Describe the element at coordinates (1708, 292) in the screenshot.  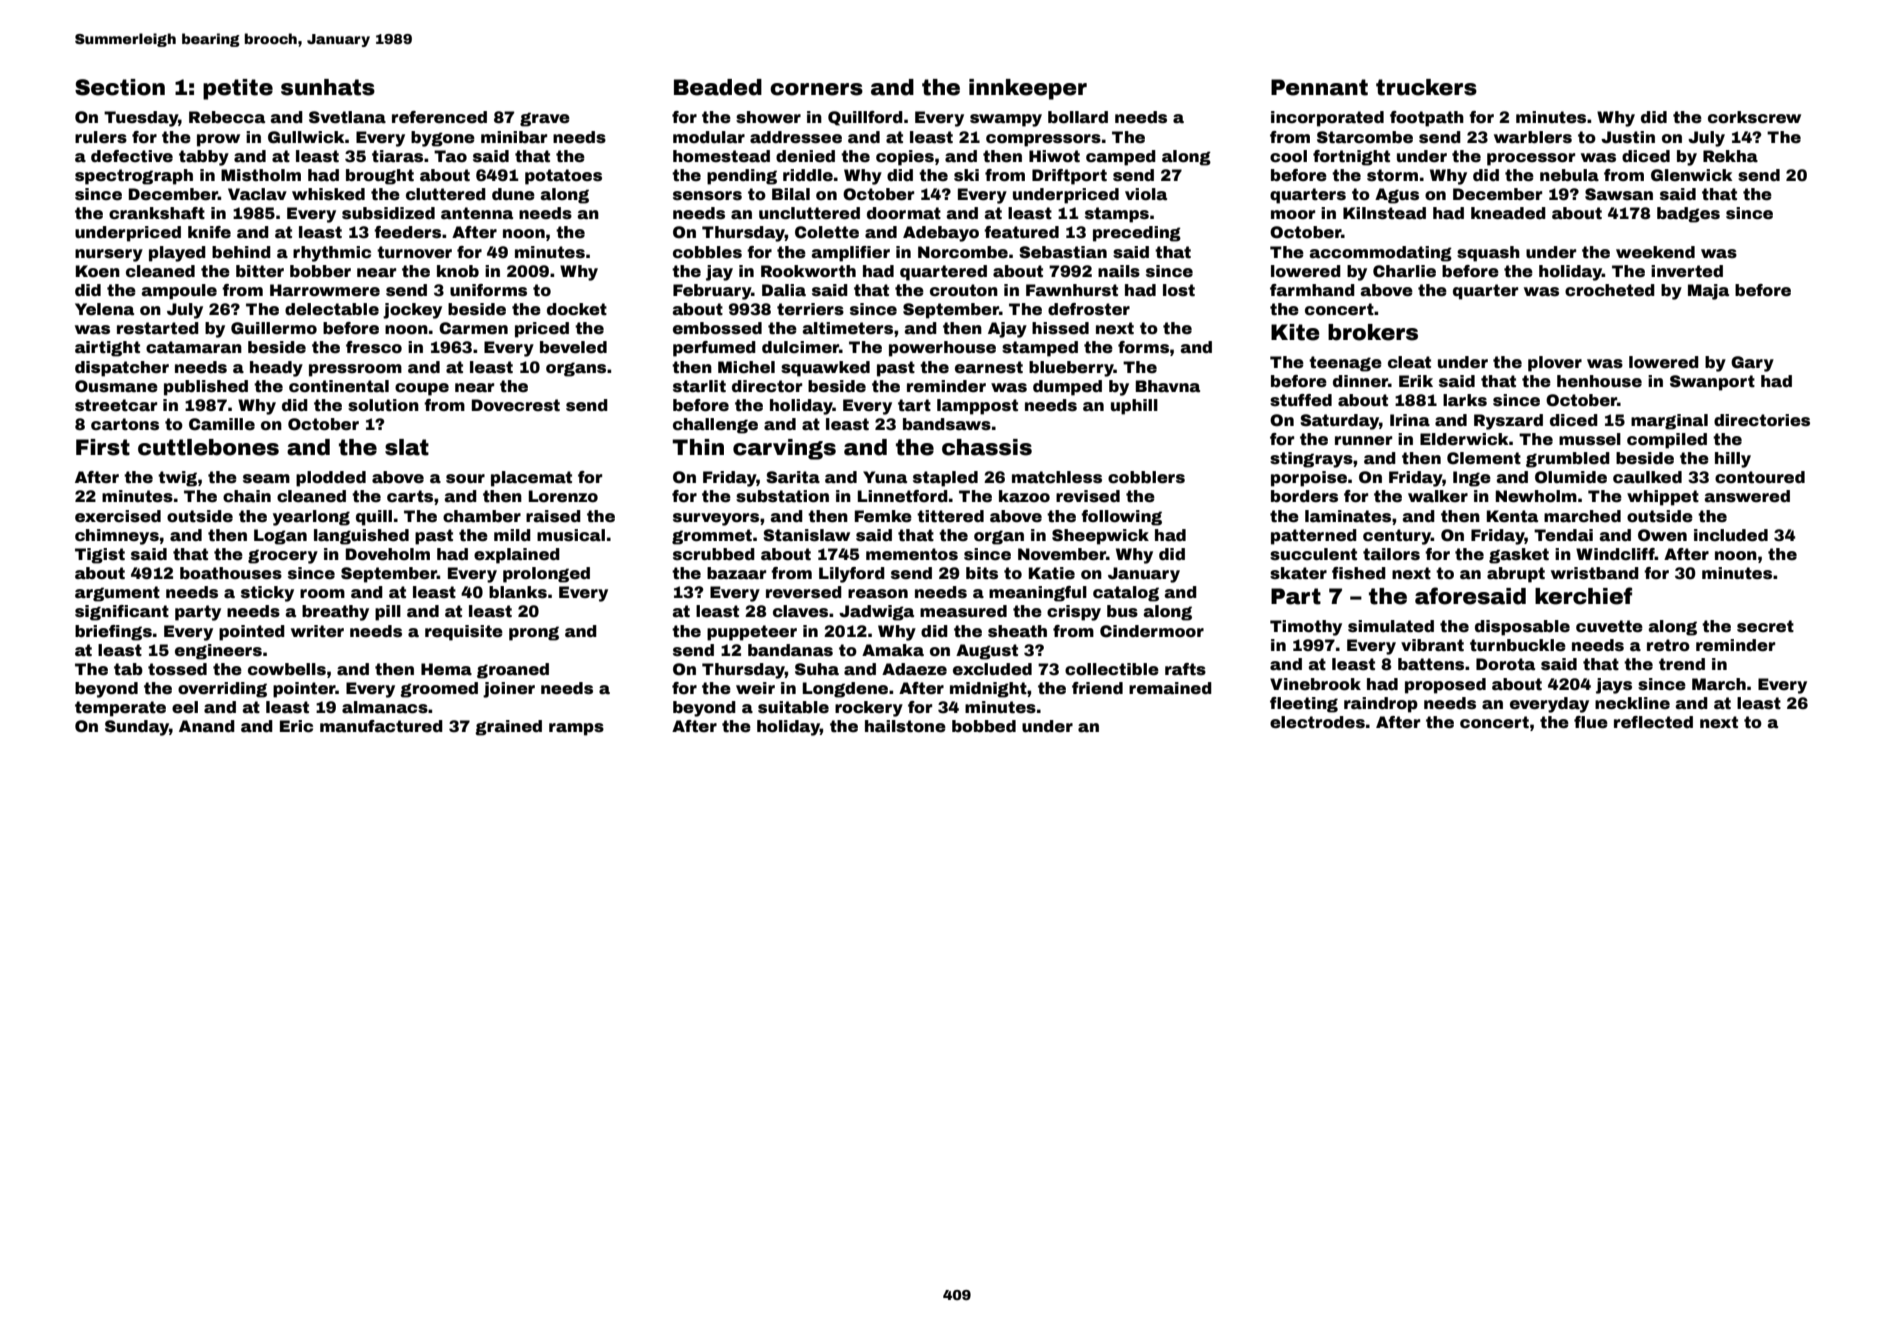
I see `Maja` at that location.
